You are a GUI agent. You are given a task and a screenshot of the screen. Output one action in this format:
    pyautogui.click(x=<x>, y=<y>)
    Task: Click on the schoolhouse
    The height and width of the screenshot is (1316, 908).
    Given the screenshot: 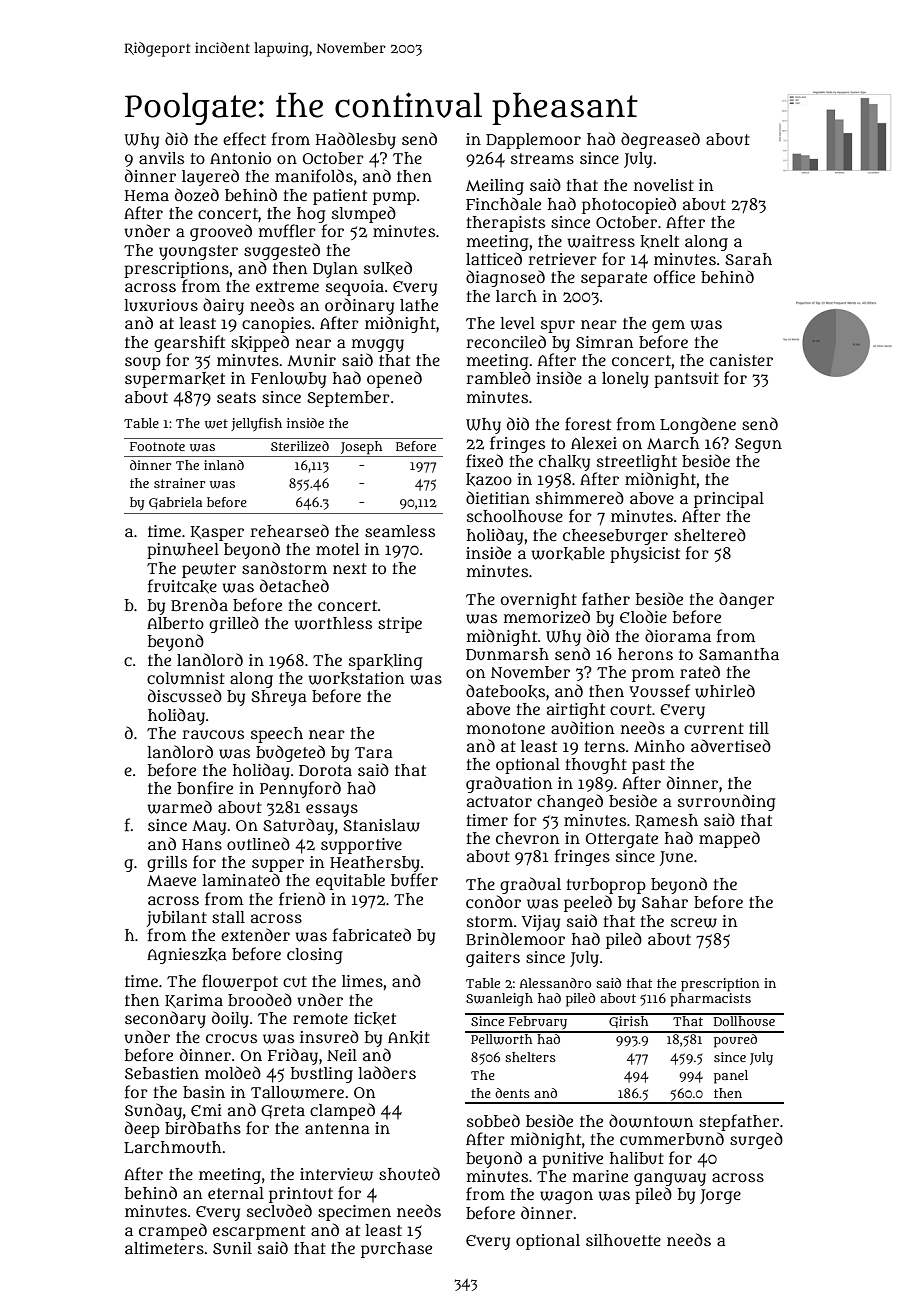 What is the action you would take?
    pyautogui.click(x=515, y=516)
